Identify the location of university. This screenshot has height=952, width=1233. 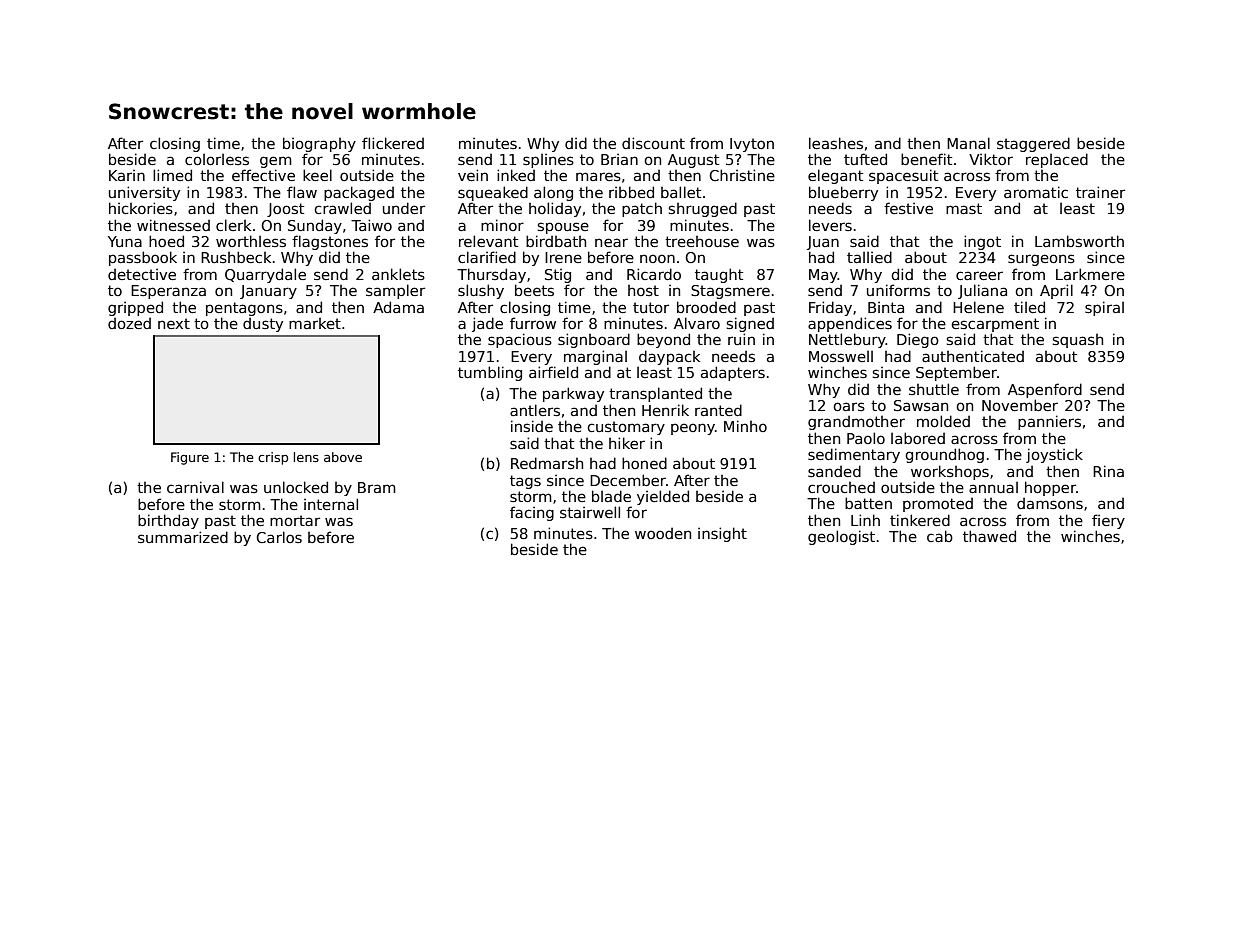
(144, 193).
